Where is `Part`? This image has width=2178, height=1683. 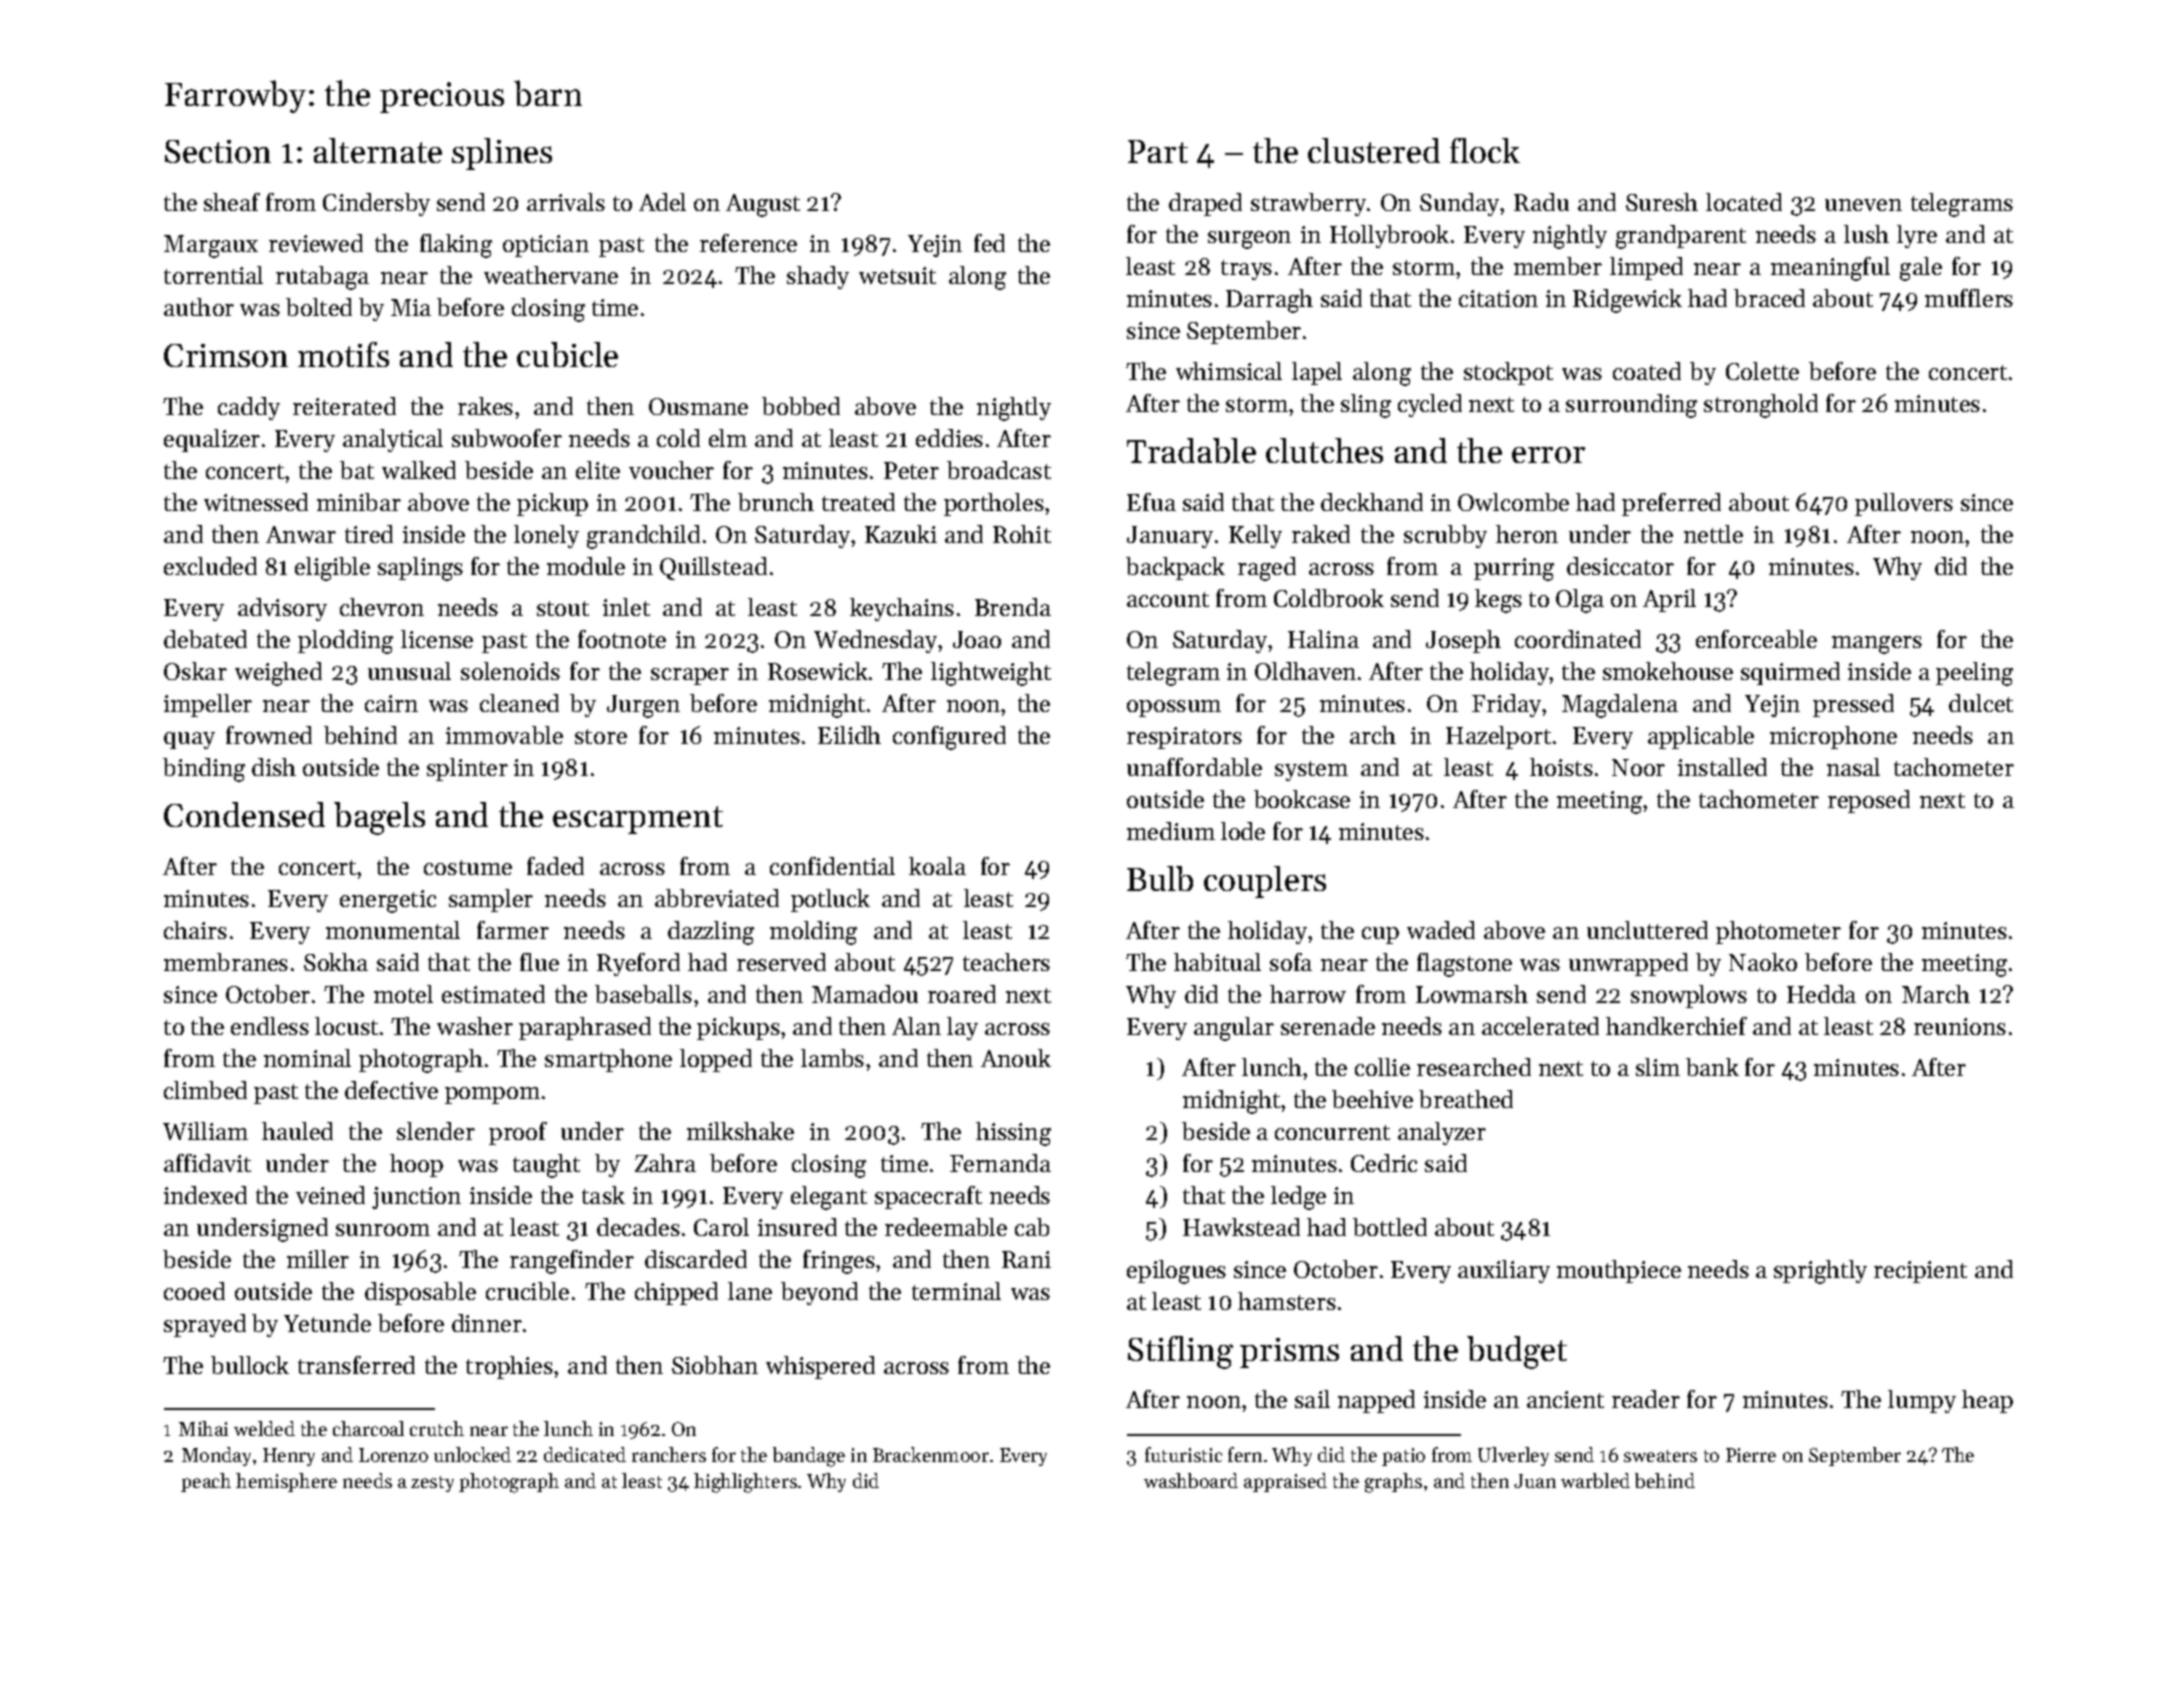 Part is located at coordinates (1158, 151).
